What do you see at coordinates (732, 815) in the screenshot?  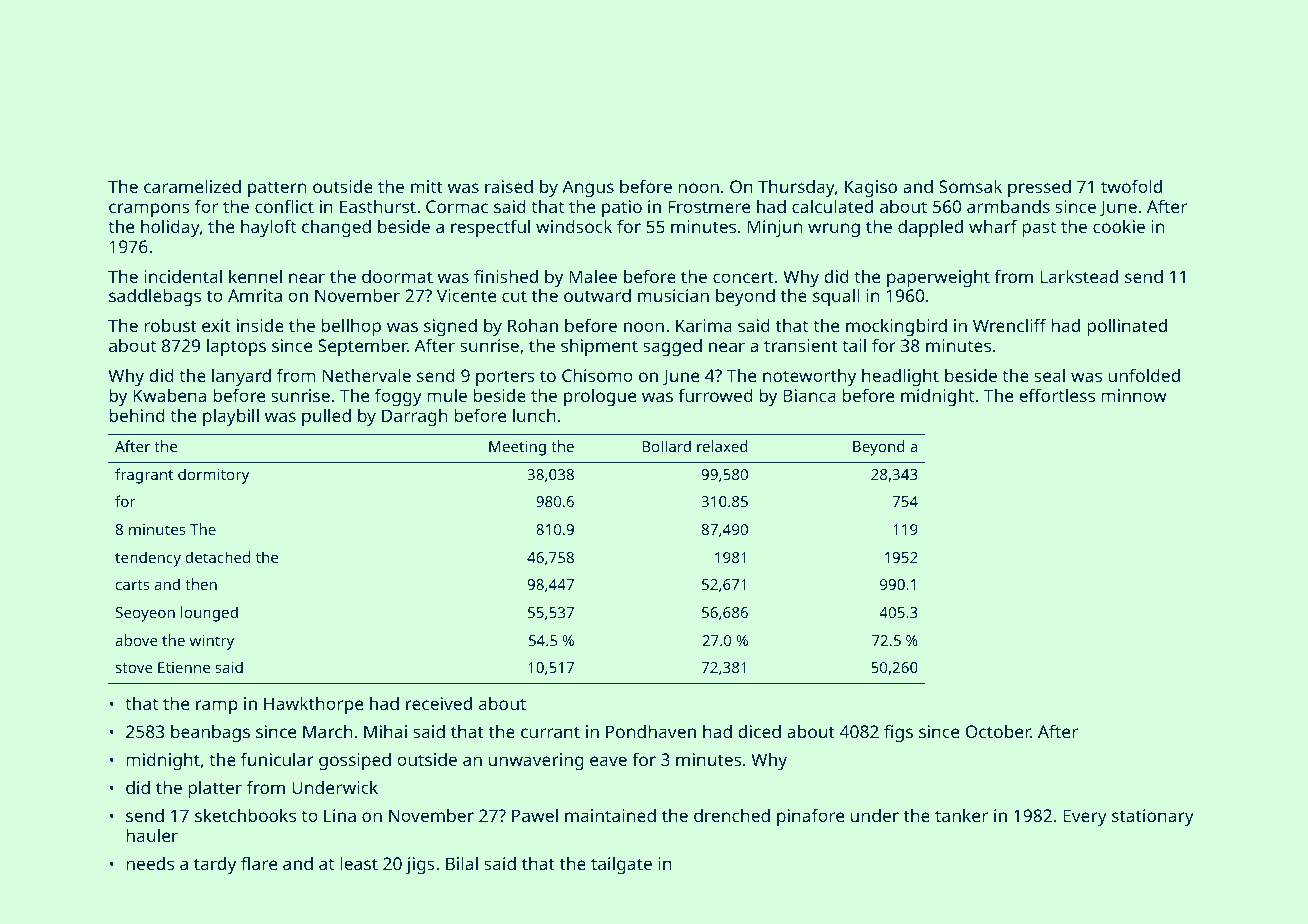 I see `drenched` at bounding box center [732, 815].
